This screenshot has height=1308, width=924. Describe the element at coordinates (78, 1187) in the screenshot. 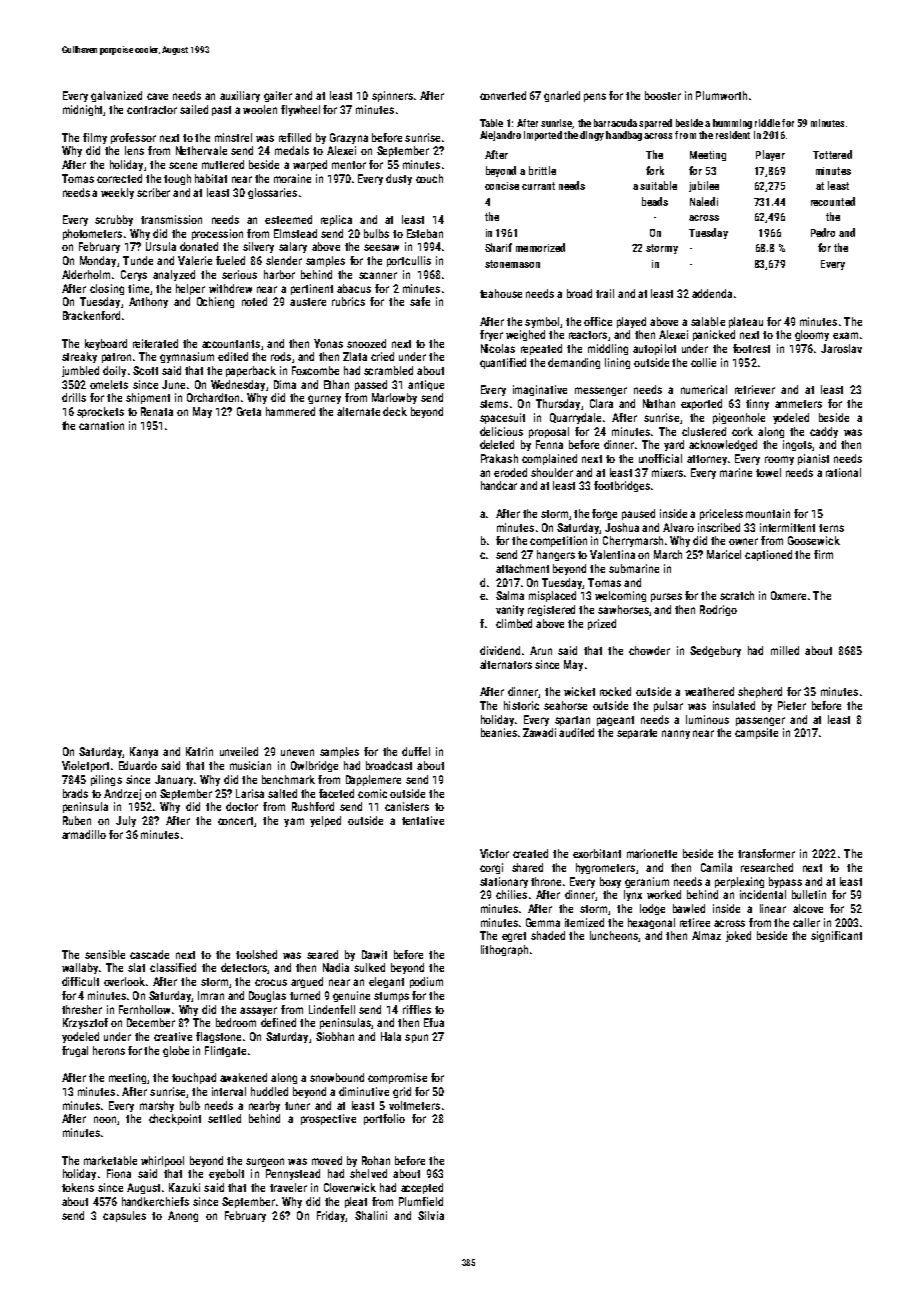

I see `tokens` at that location.
